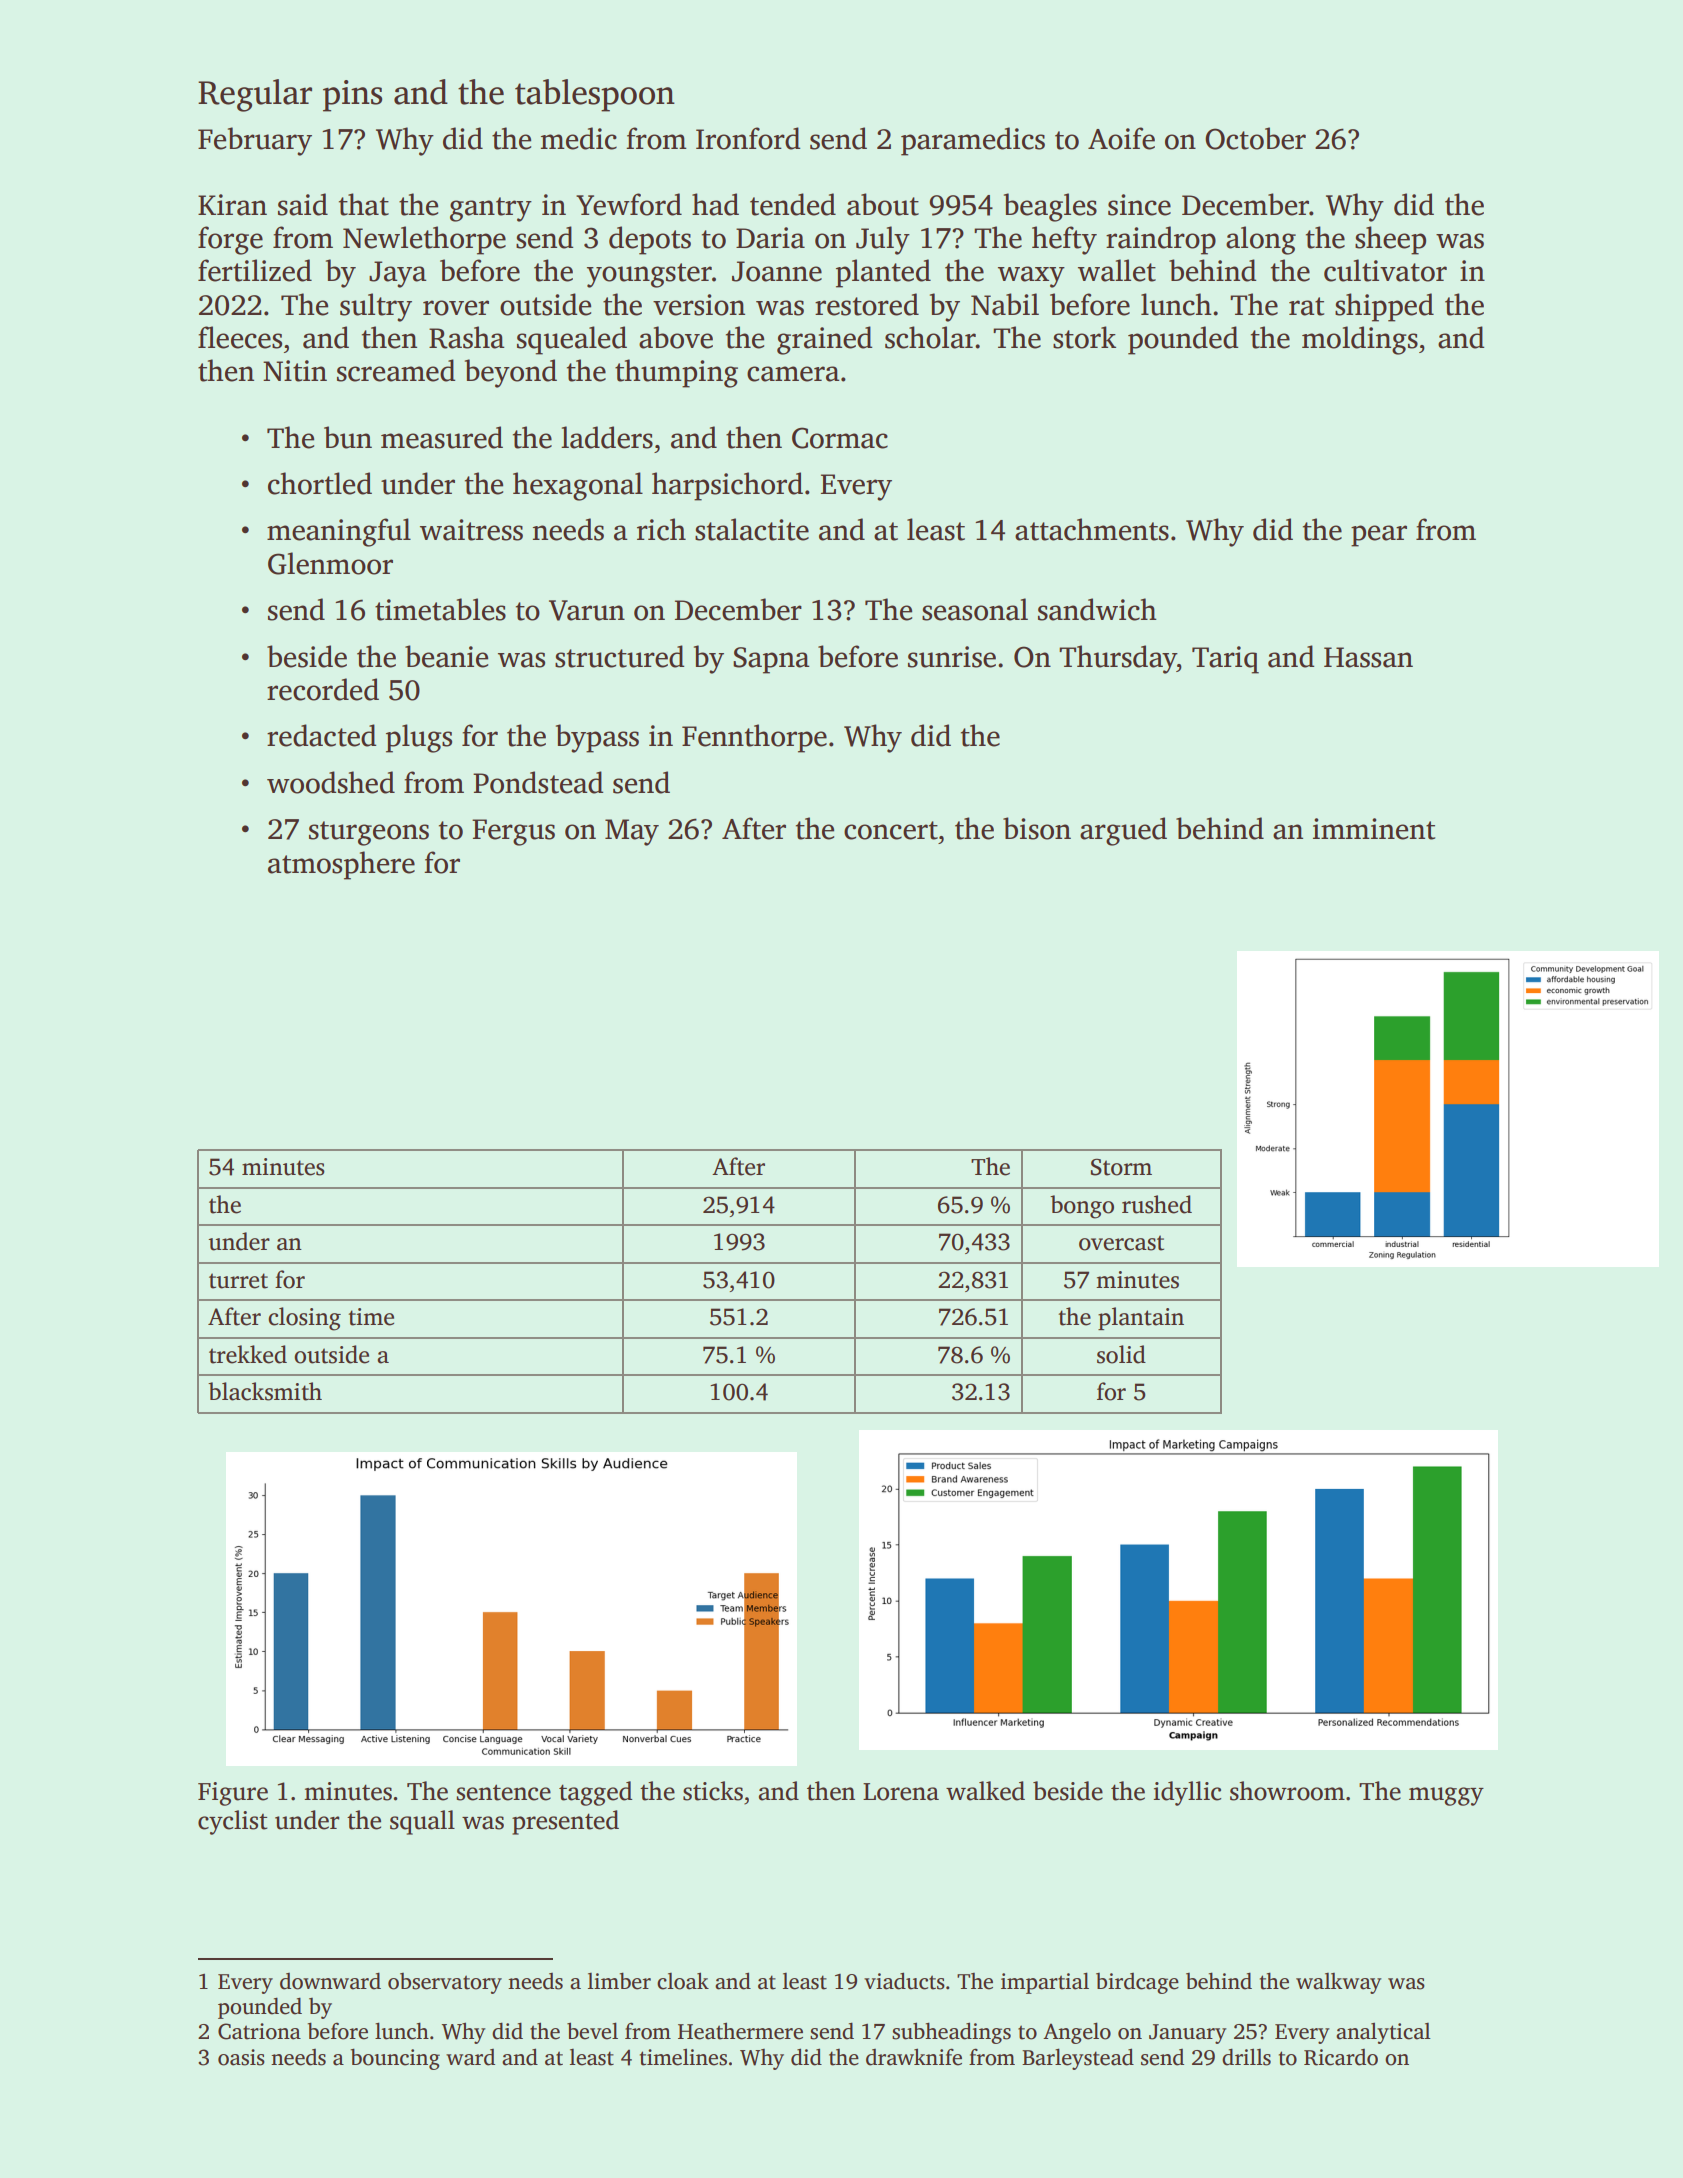 This page has width=1683, height=2178. What do you see at coordinates (255, 95) in the page?
I see `Regular` at bounding box center [255, 95].
